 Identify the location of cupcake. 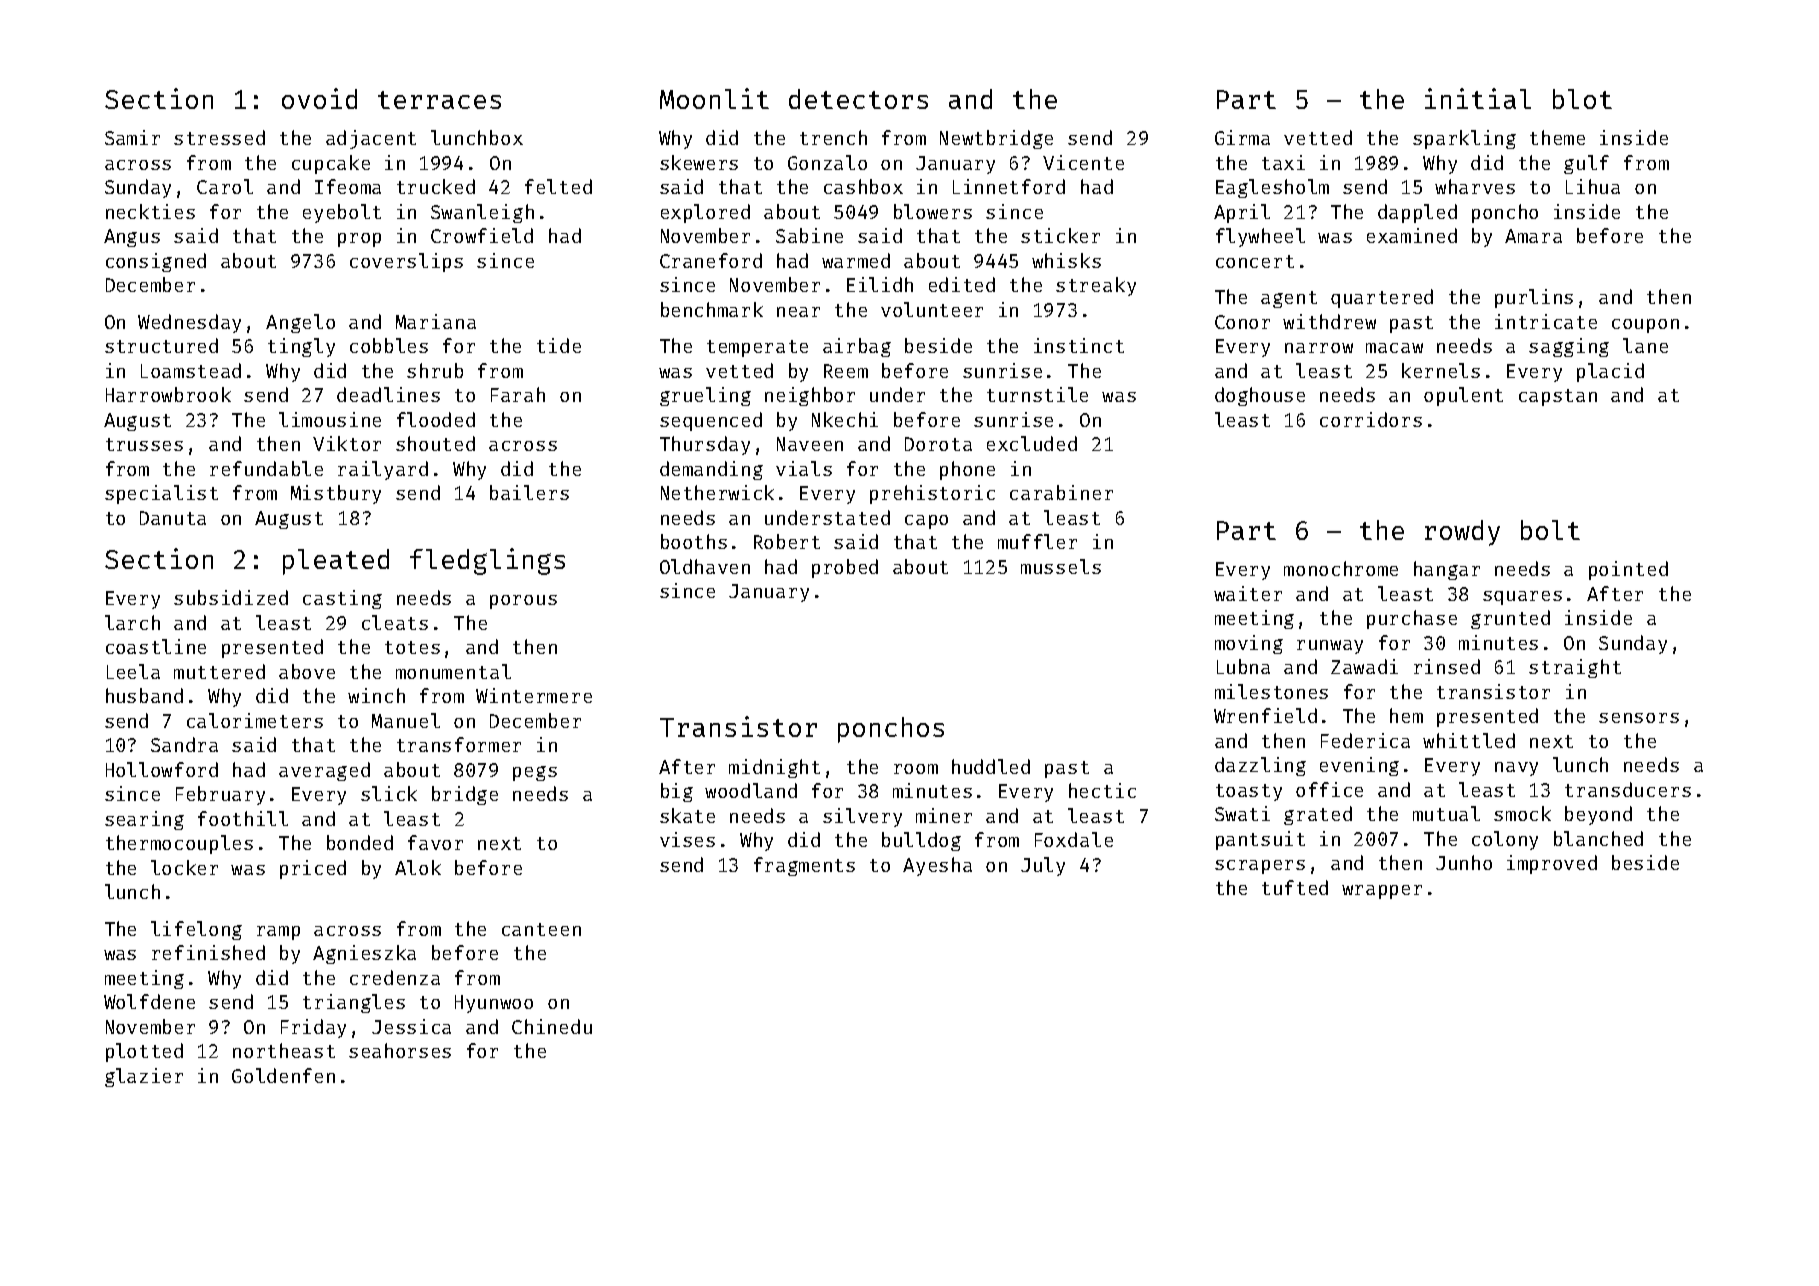
(331, 164).
